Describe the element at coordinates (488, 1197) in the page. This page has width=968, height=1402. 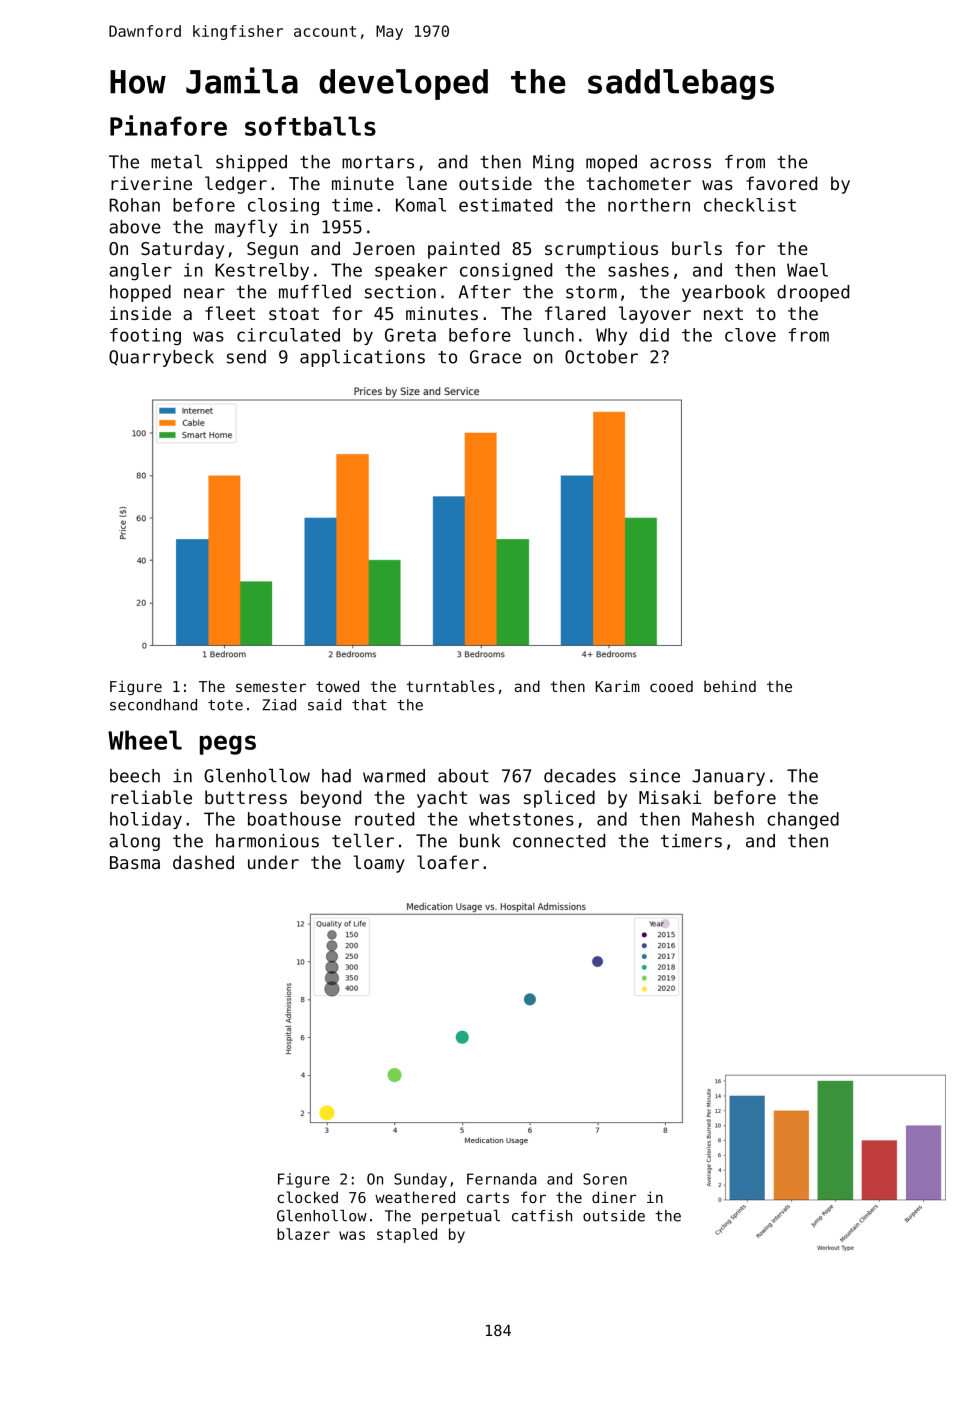
I see `carts` at that location.
